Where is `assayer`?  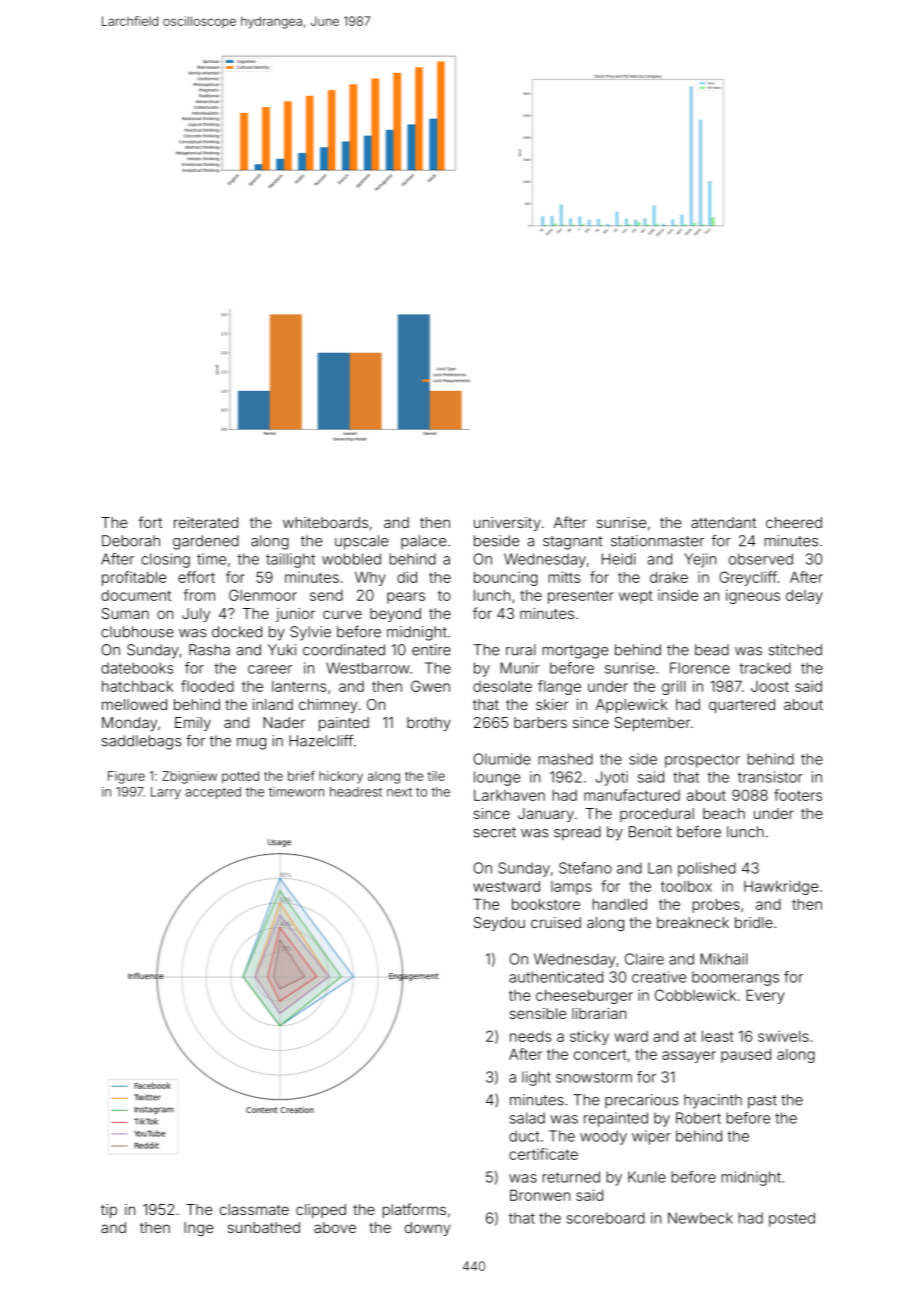 assayer is located at coordinates (689, 1057).
